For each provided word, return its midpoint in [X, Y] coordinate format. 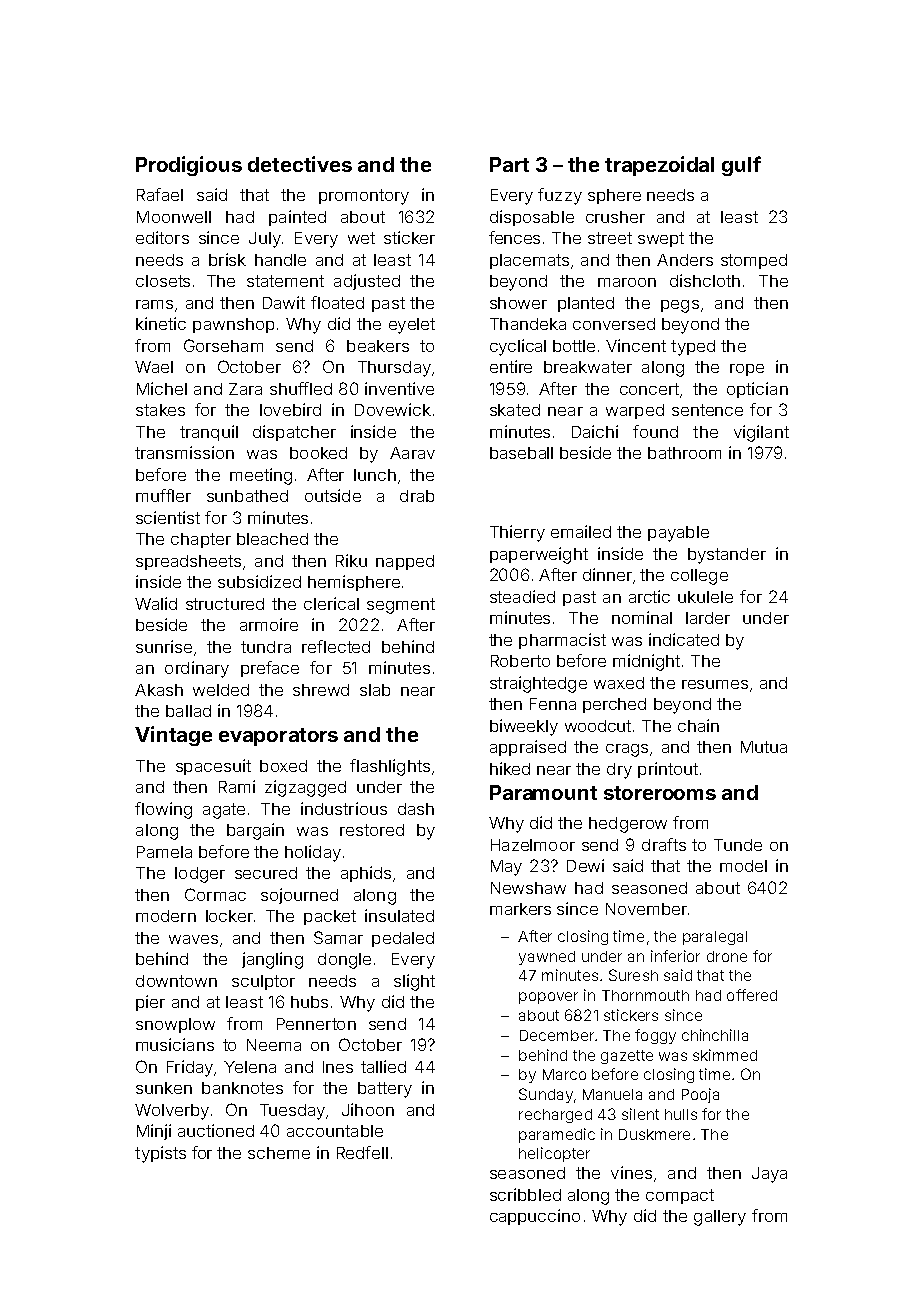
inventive [399, 388]
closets [163, 281]
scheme [279, 1153]
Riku [351, 560]
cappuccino [535, 1217]
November [646, 909]
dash [416, 809]
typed [693, 348]
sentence [707, 410]
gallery [720, 1218]
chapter [201, 540]
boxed [283, 766]
